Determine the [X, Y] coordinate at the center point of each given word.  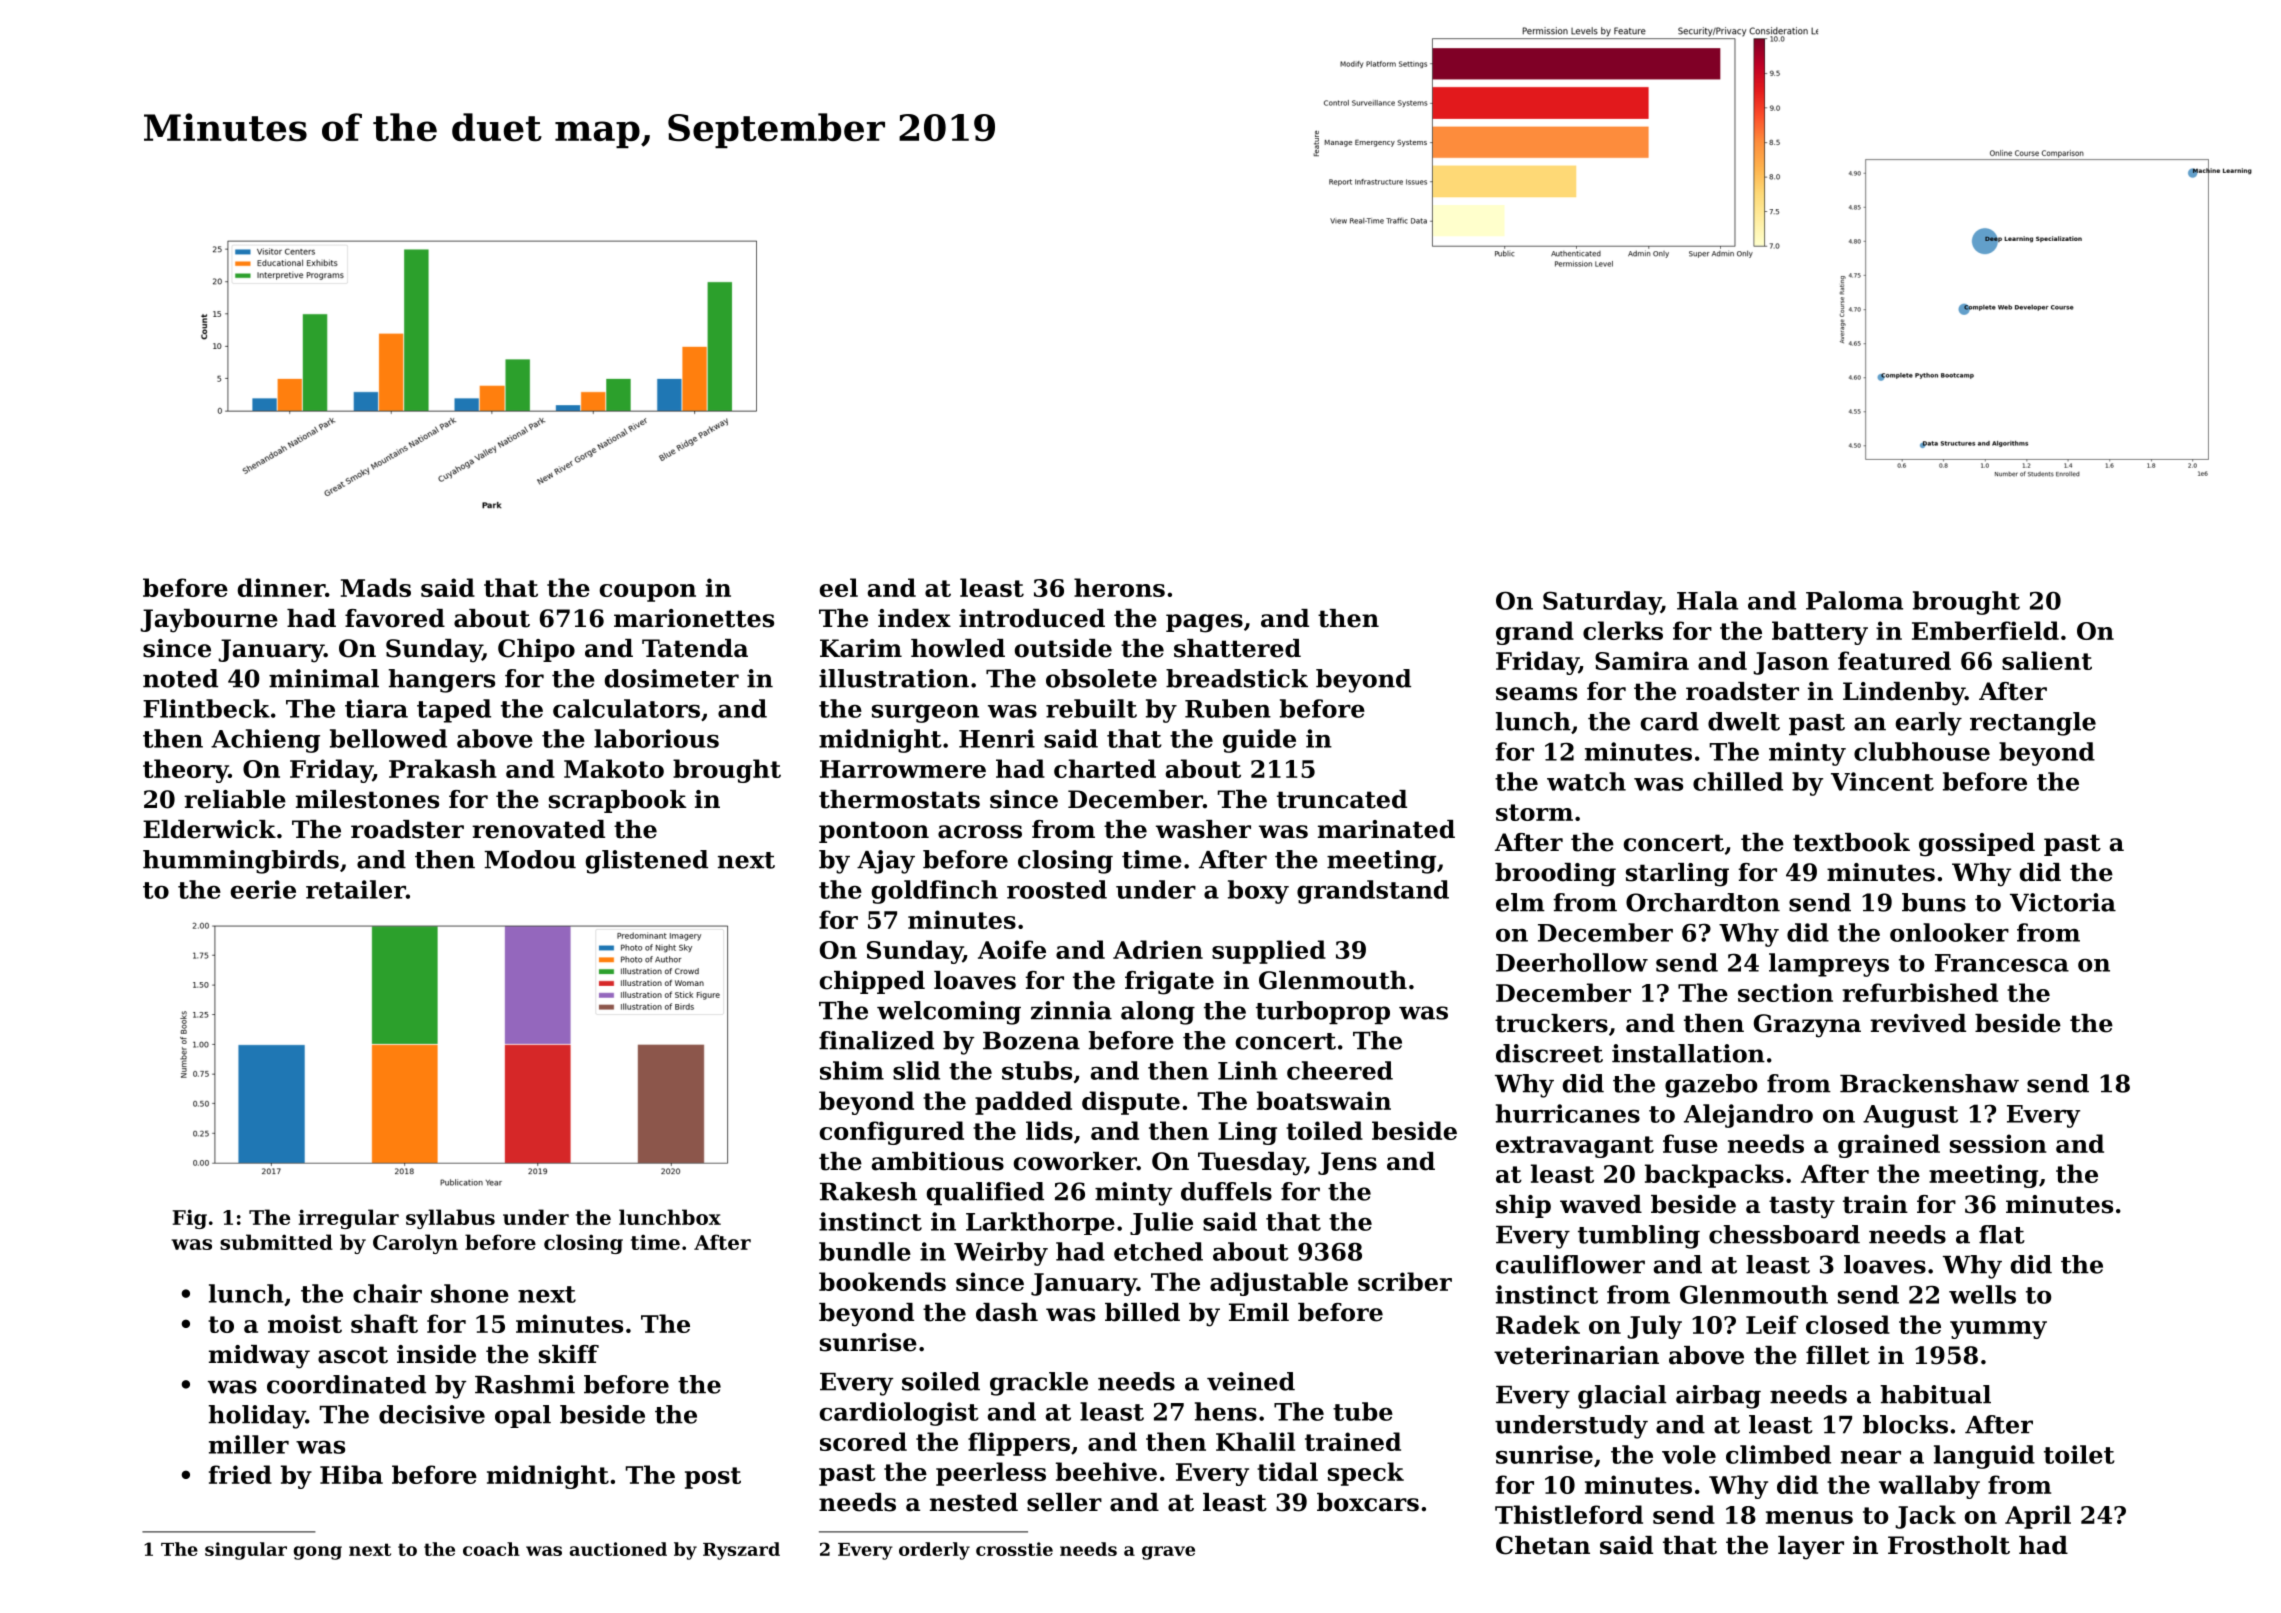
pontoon [874, 832]
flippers [1019, 1444]
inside [436, 1354]
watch [1586, 781]
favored [395, 618]
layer [1811, 1548]
